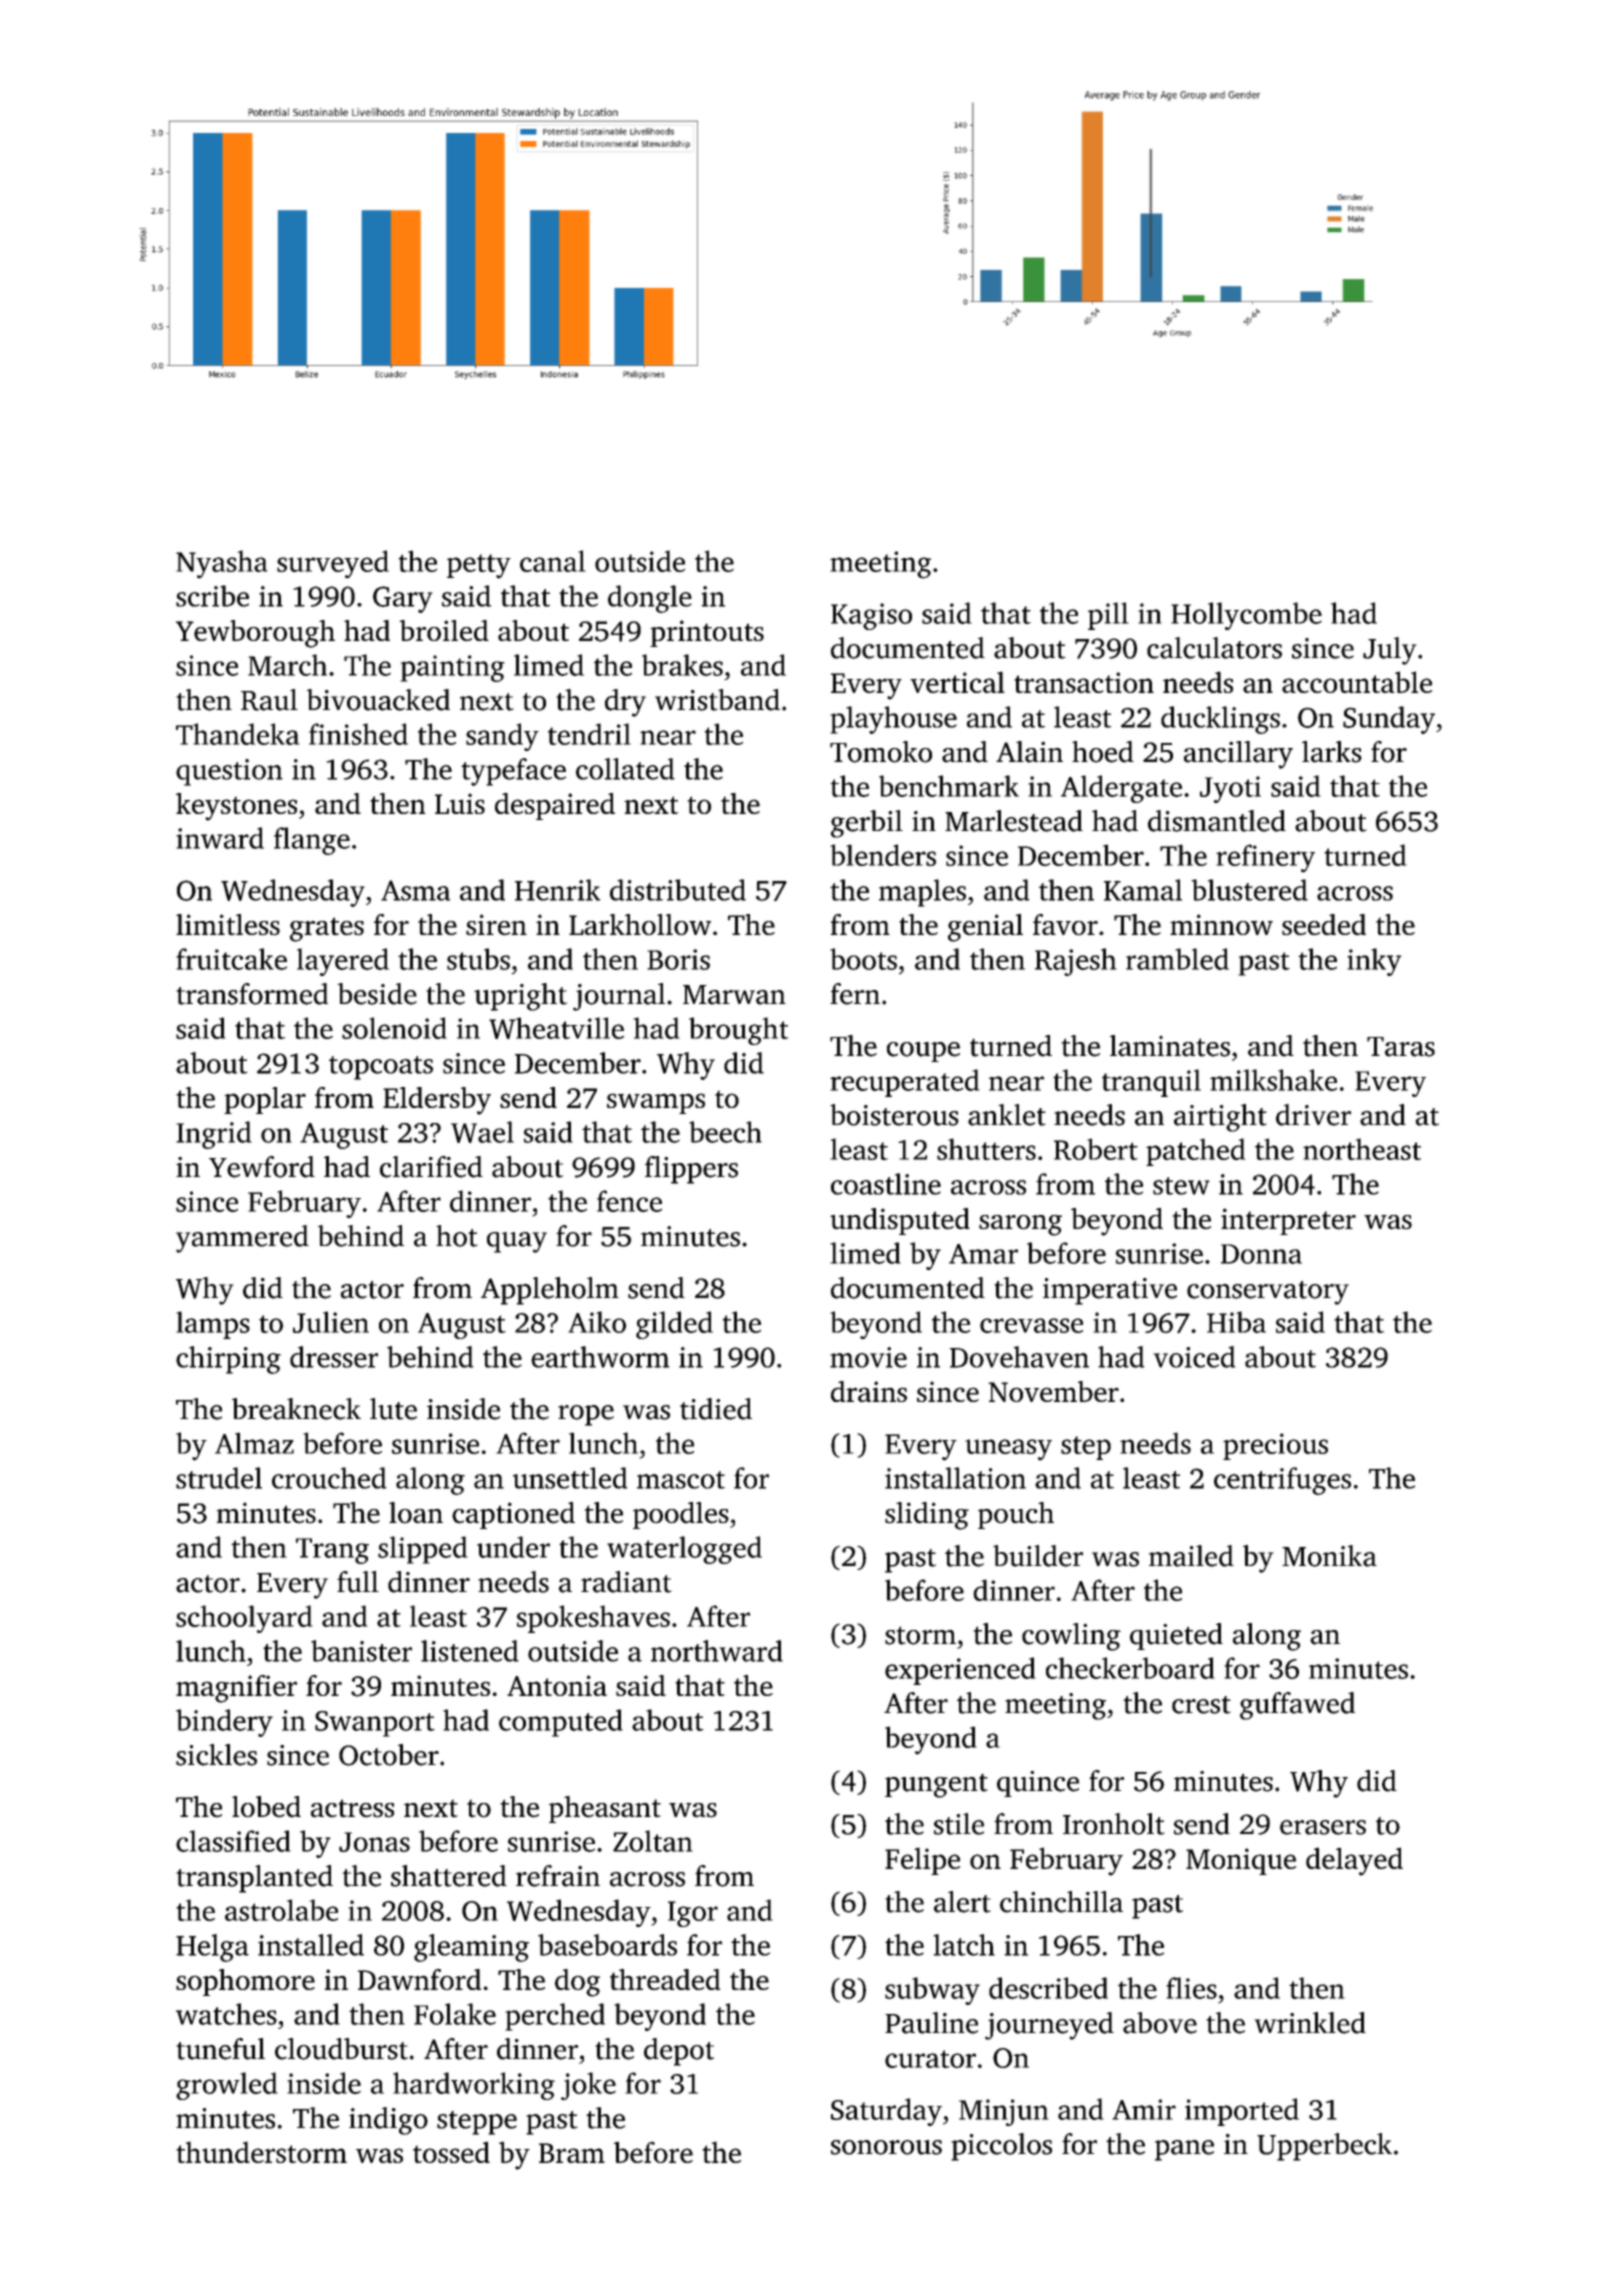  I want to click on pane, so click(1184, 2150).
